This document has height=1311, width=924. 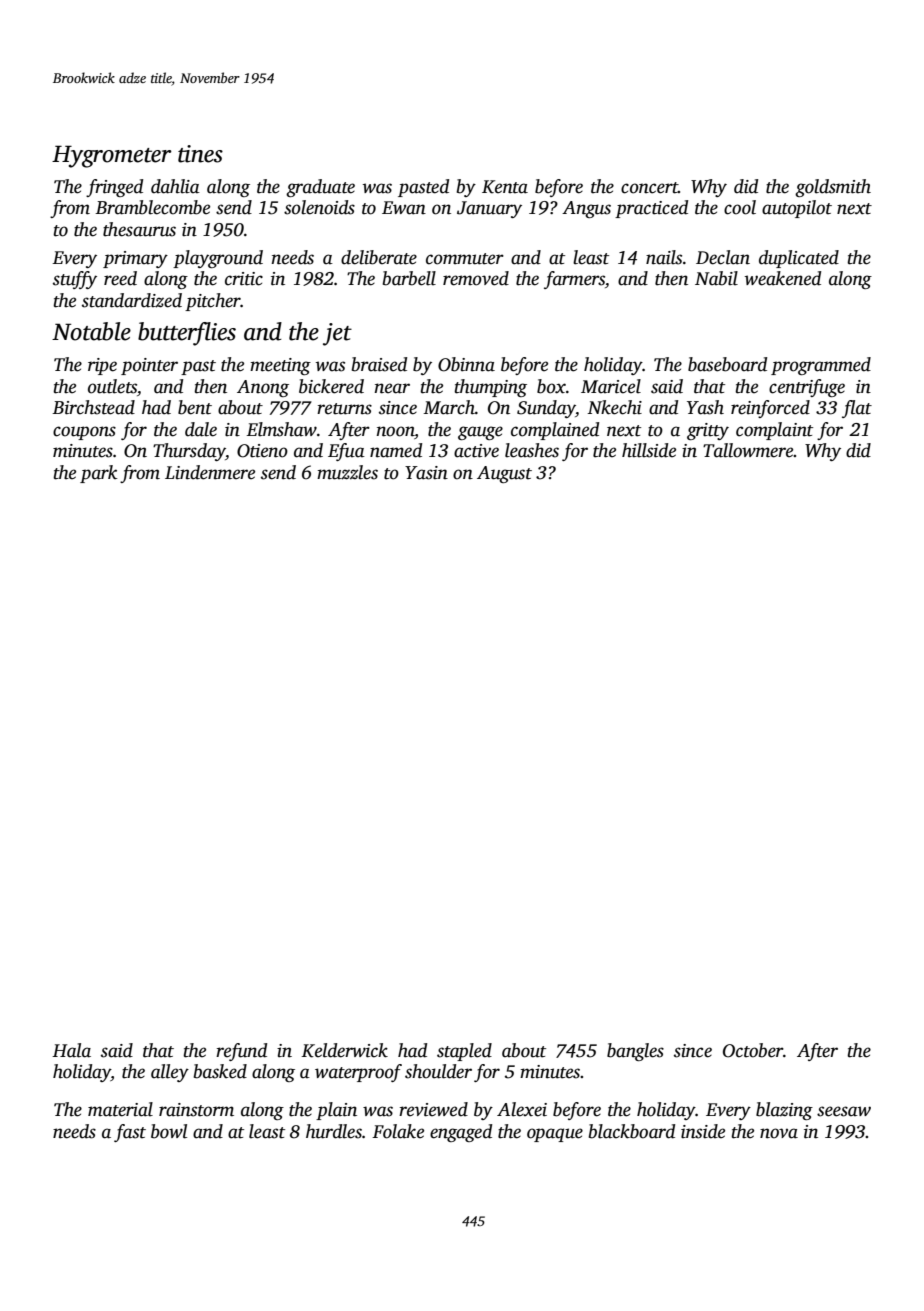 I want to click on Hygrometer, so click(x=112, y=156).
